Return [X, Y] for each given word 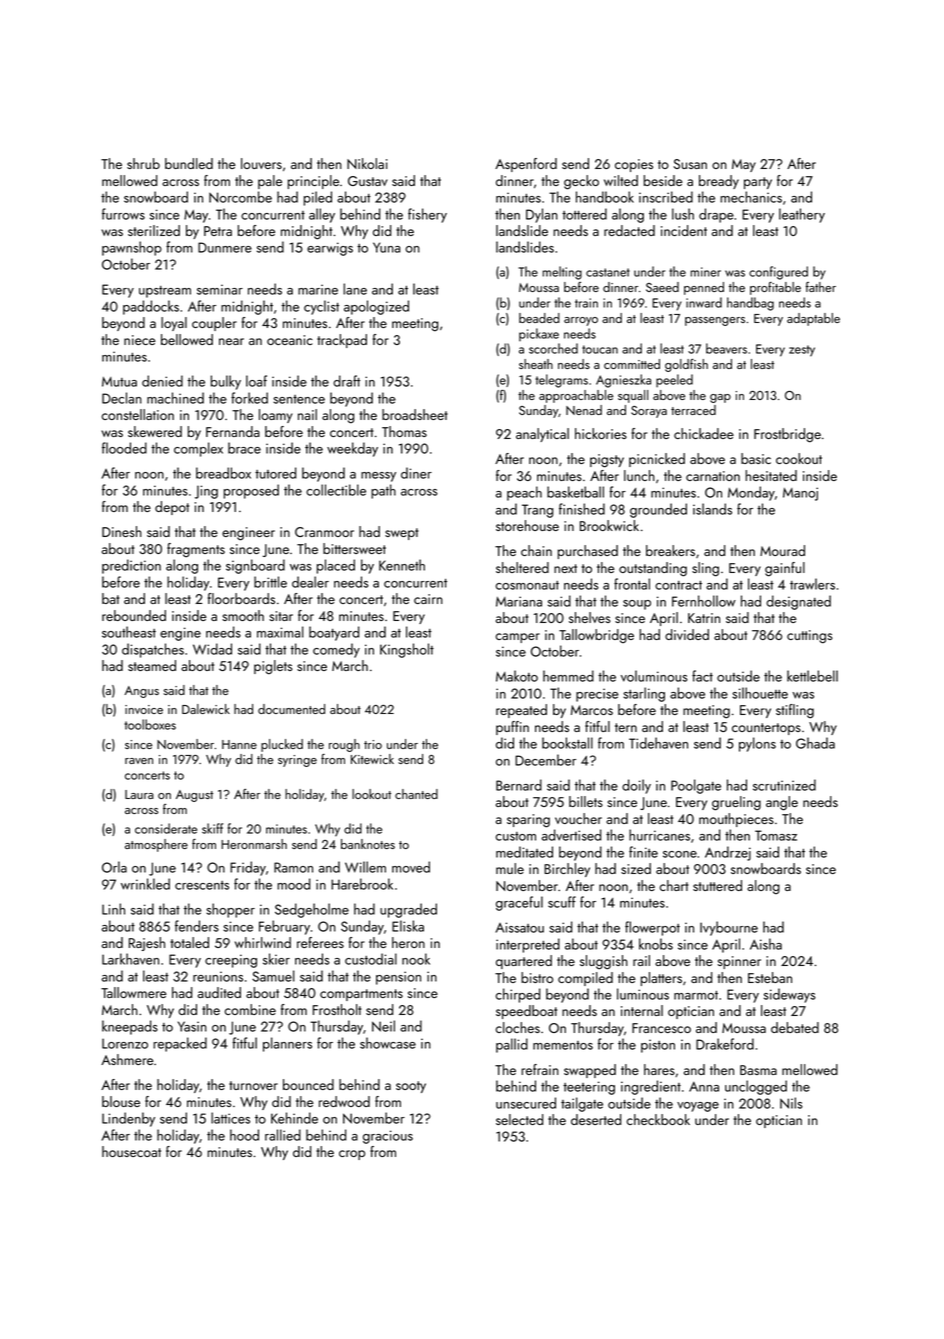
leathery [802, 215]
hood [244, 1135]
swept [402, 534]
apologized [376, 307]
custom [516, 836]
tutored [275, 473]
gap [720, 398]
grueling [736, 803]
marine [318, 289]
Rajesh [147, 944]
